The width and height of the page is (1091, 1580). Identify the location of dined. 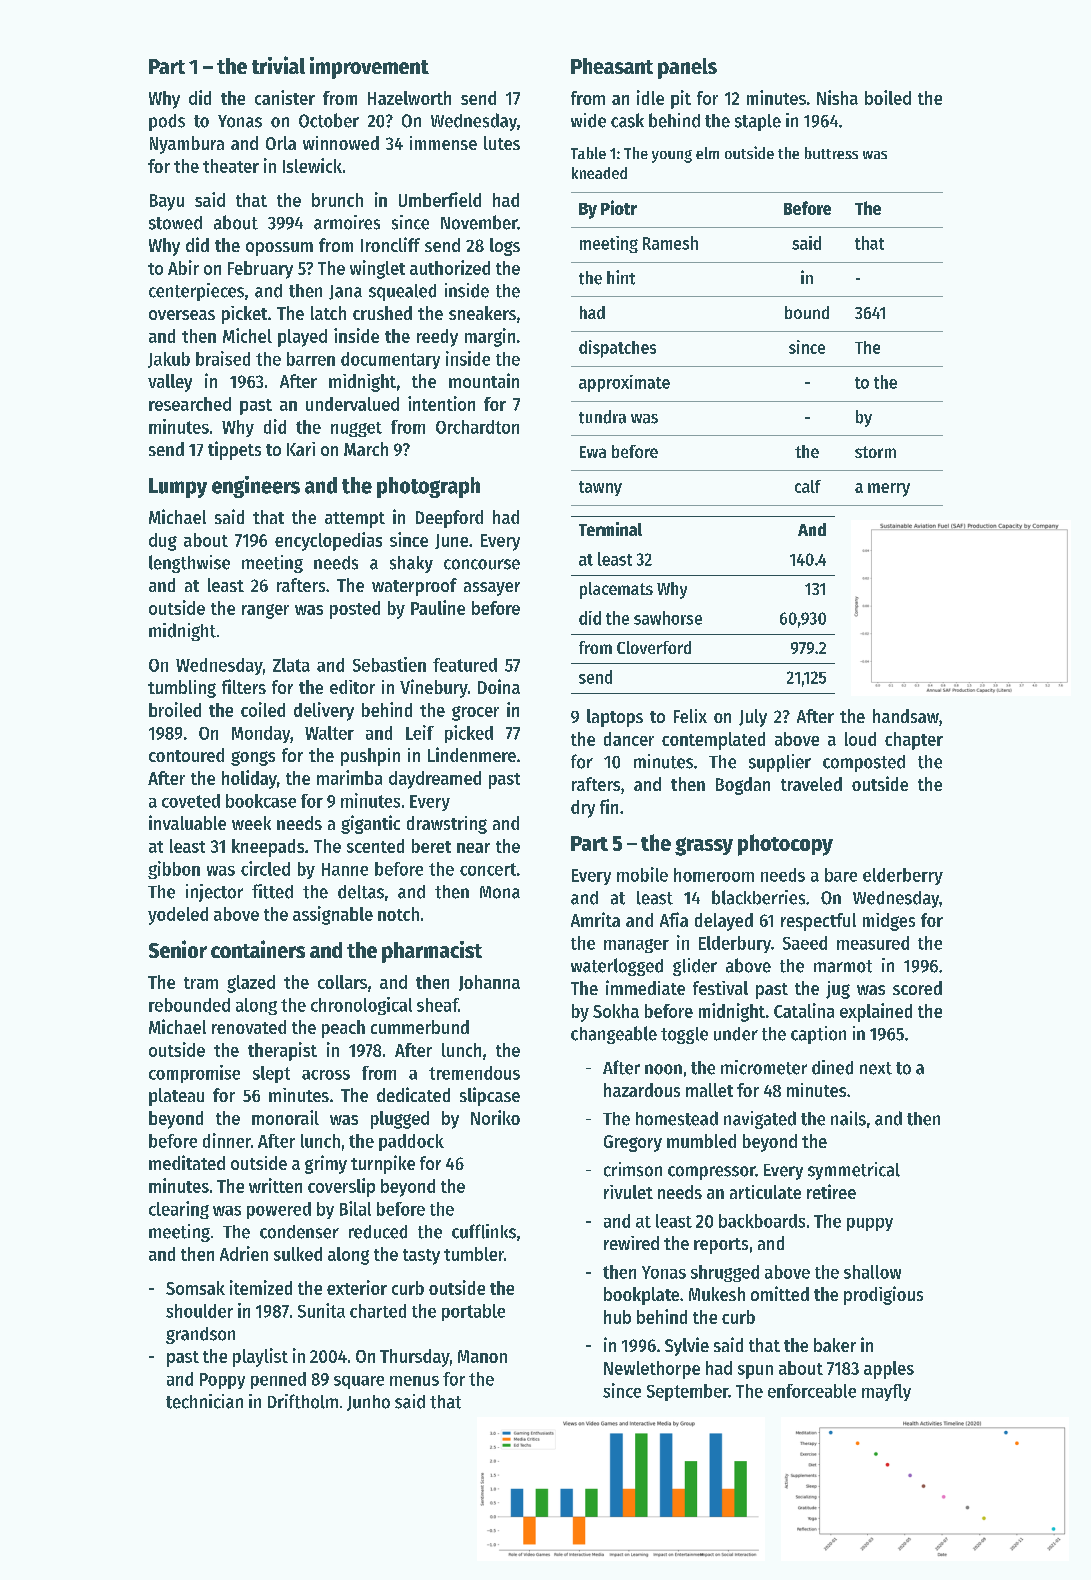
(832, 1067).
